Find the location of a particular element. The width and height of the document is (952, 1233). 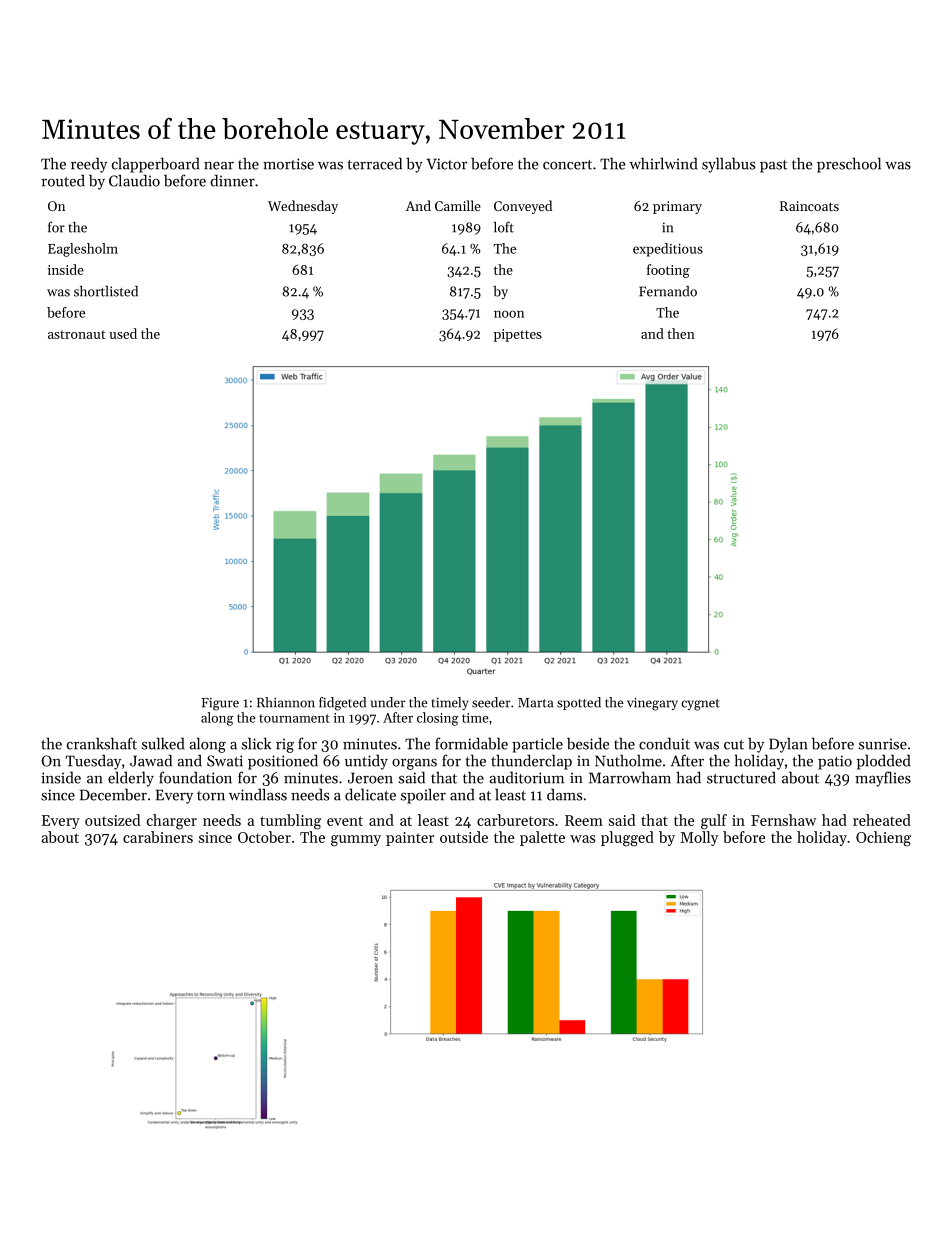

pipettes is located at coordinates (518, 335).
